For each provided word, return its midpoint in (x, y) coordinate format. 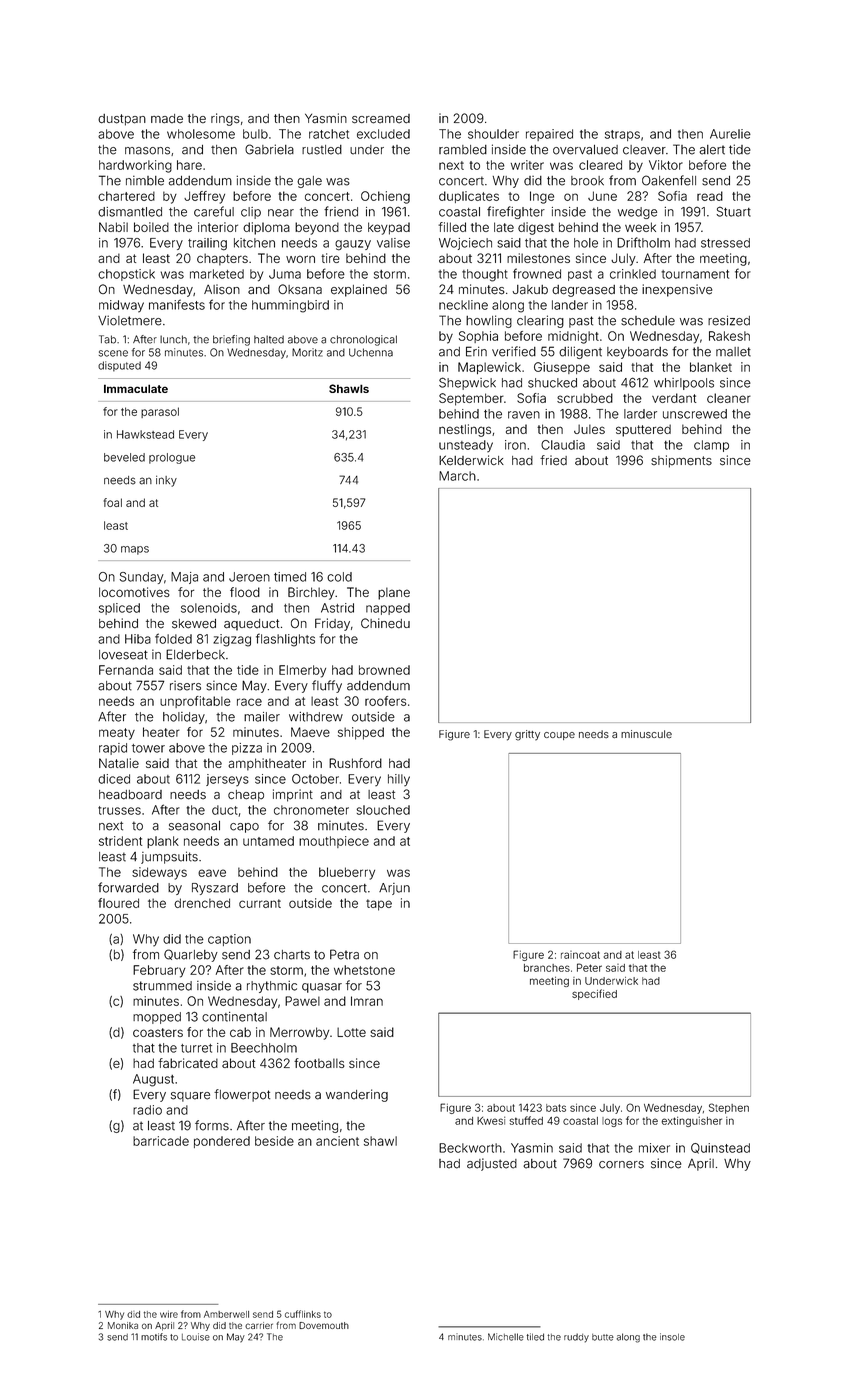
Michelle (506, 1337)
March (457, 476)
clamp (711, 446)
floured (118, 903)
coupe (559, 736)
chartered (126, 196)
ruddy (576, 1338)
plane (394, 593)
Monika (123, 1325)
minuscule (646, 734)
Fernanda (126, 670)
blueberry (347, 873)
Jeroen (249, 577)
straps (622, 135)
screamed (381, 119)
